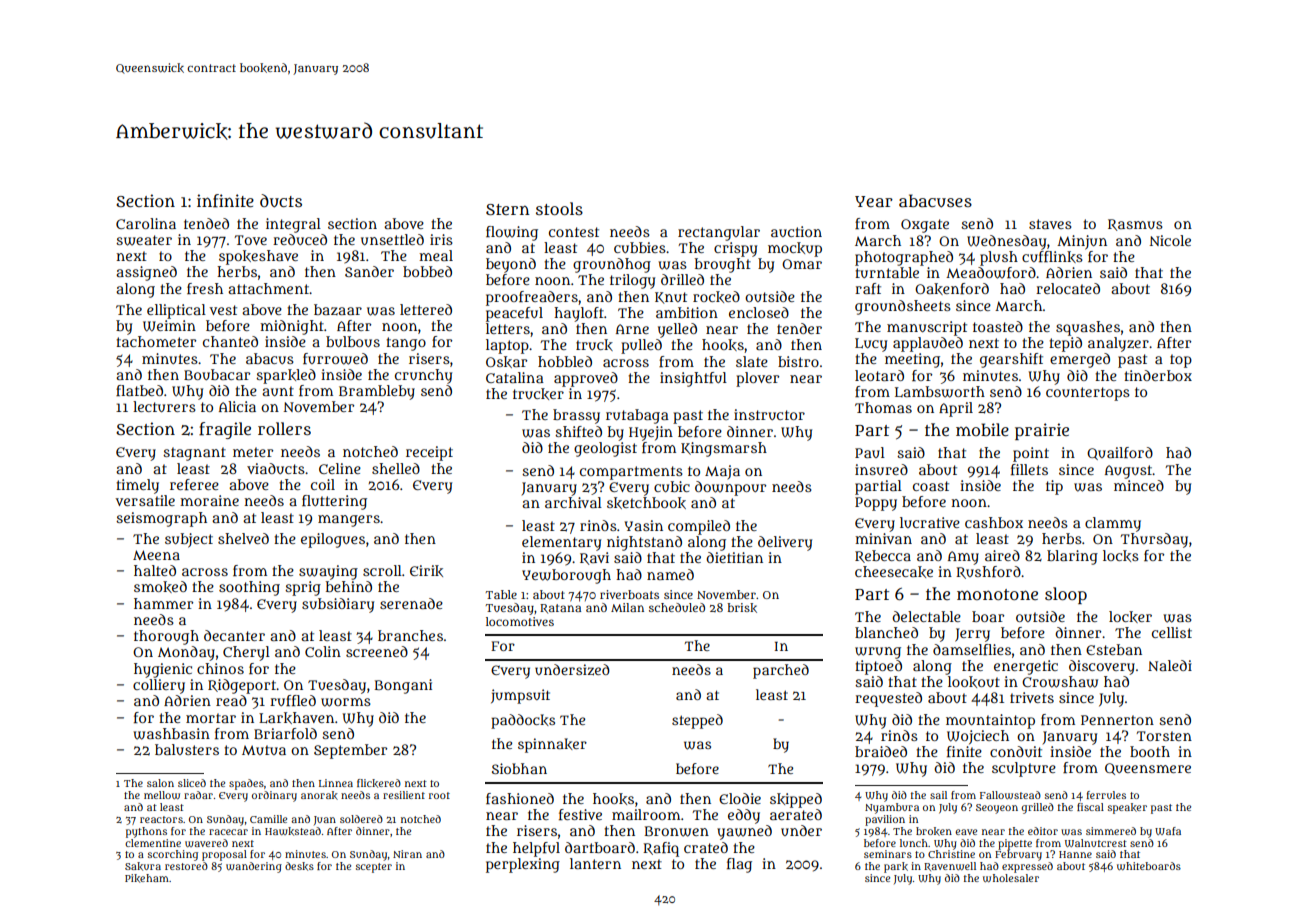  Describe the element at coordinates (374, 868) in the screenshot. I see `scepter` at that location.
